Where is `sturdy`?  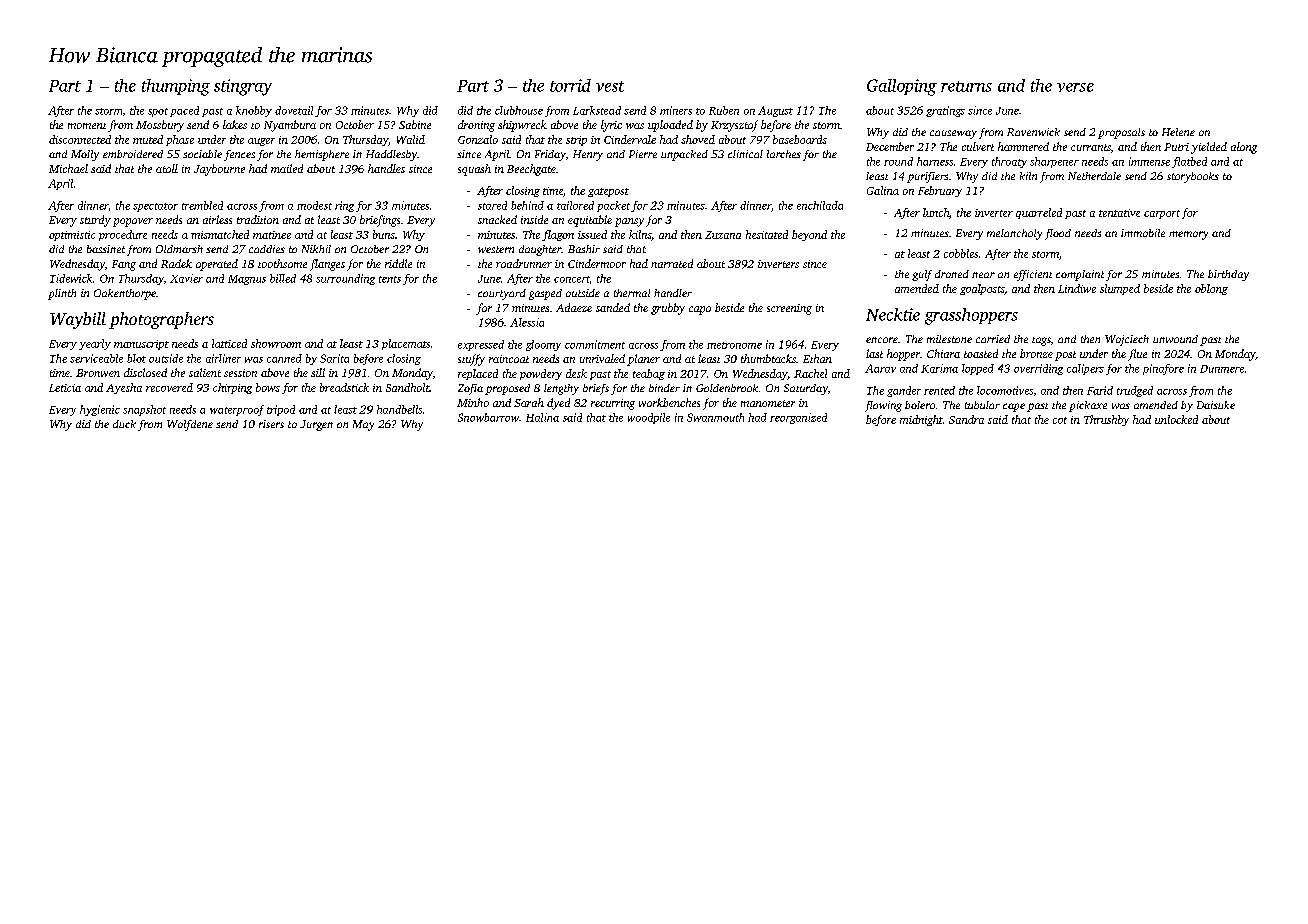
sturdy is located at coordinates (95, 221).
